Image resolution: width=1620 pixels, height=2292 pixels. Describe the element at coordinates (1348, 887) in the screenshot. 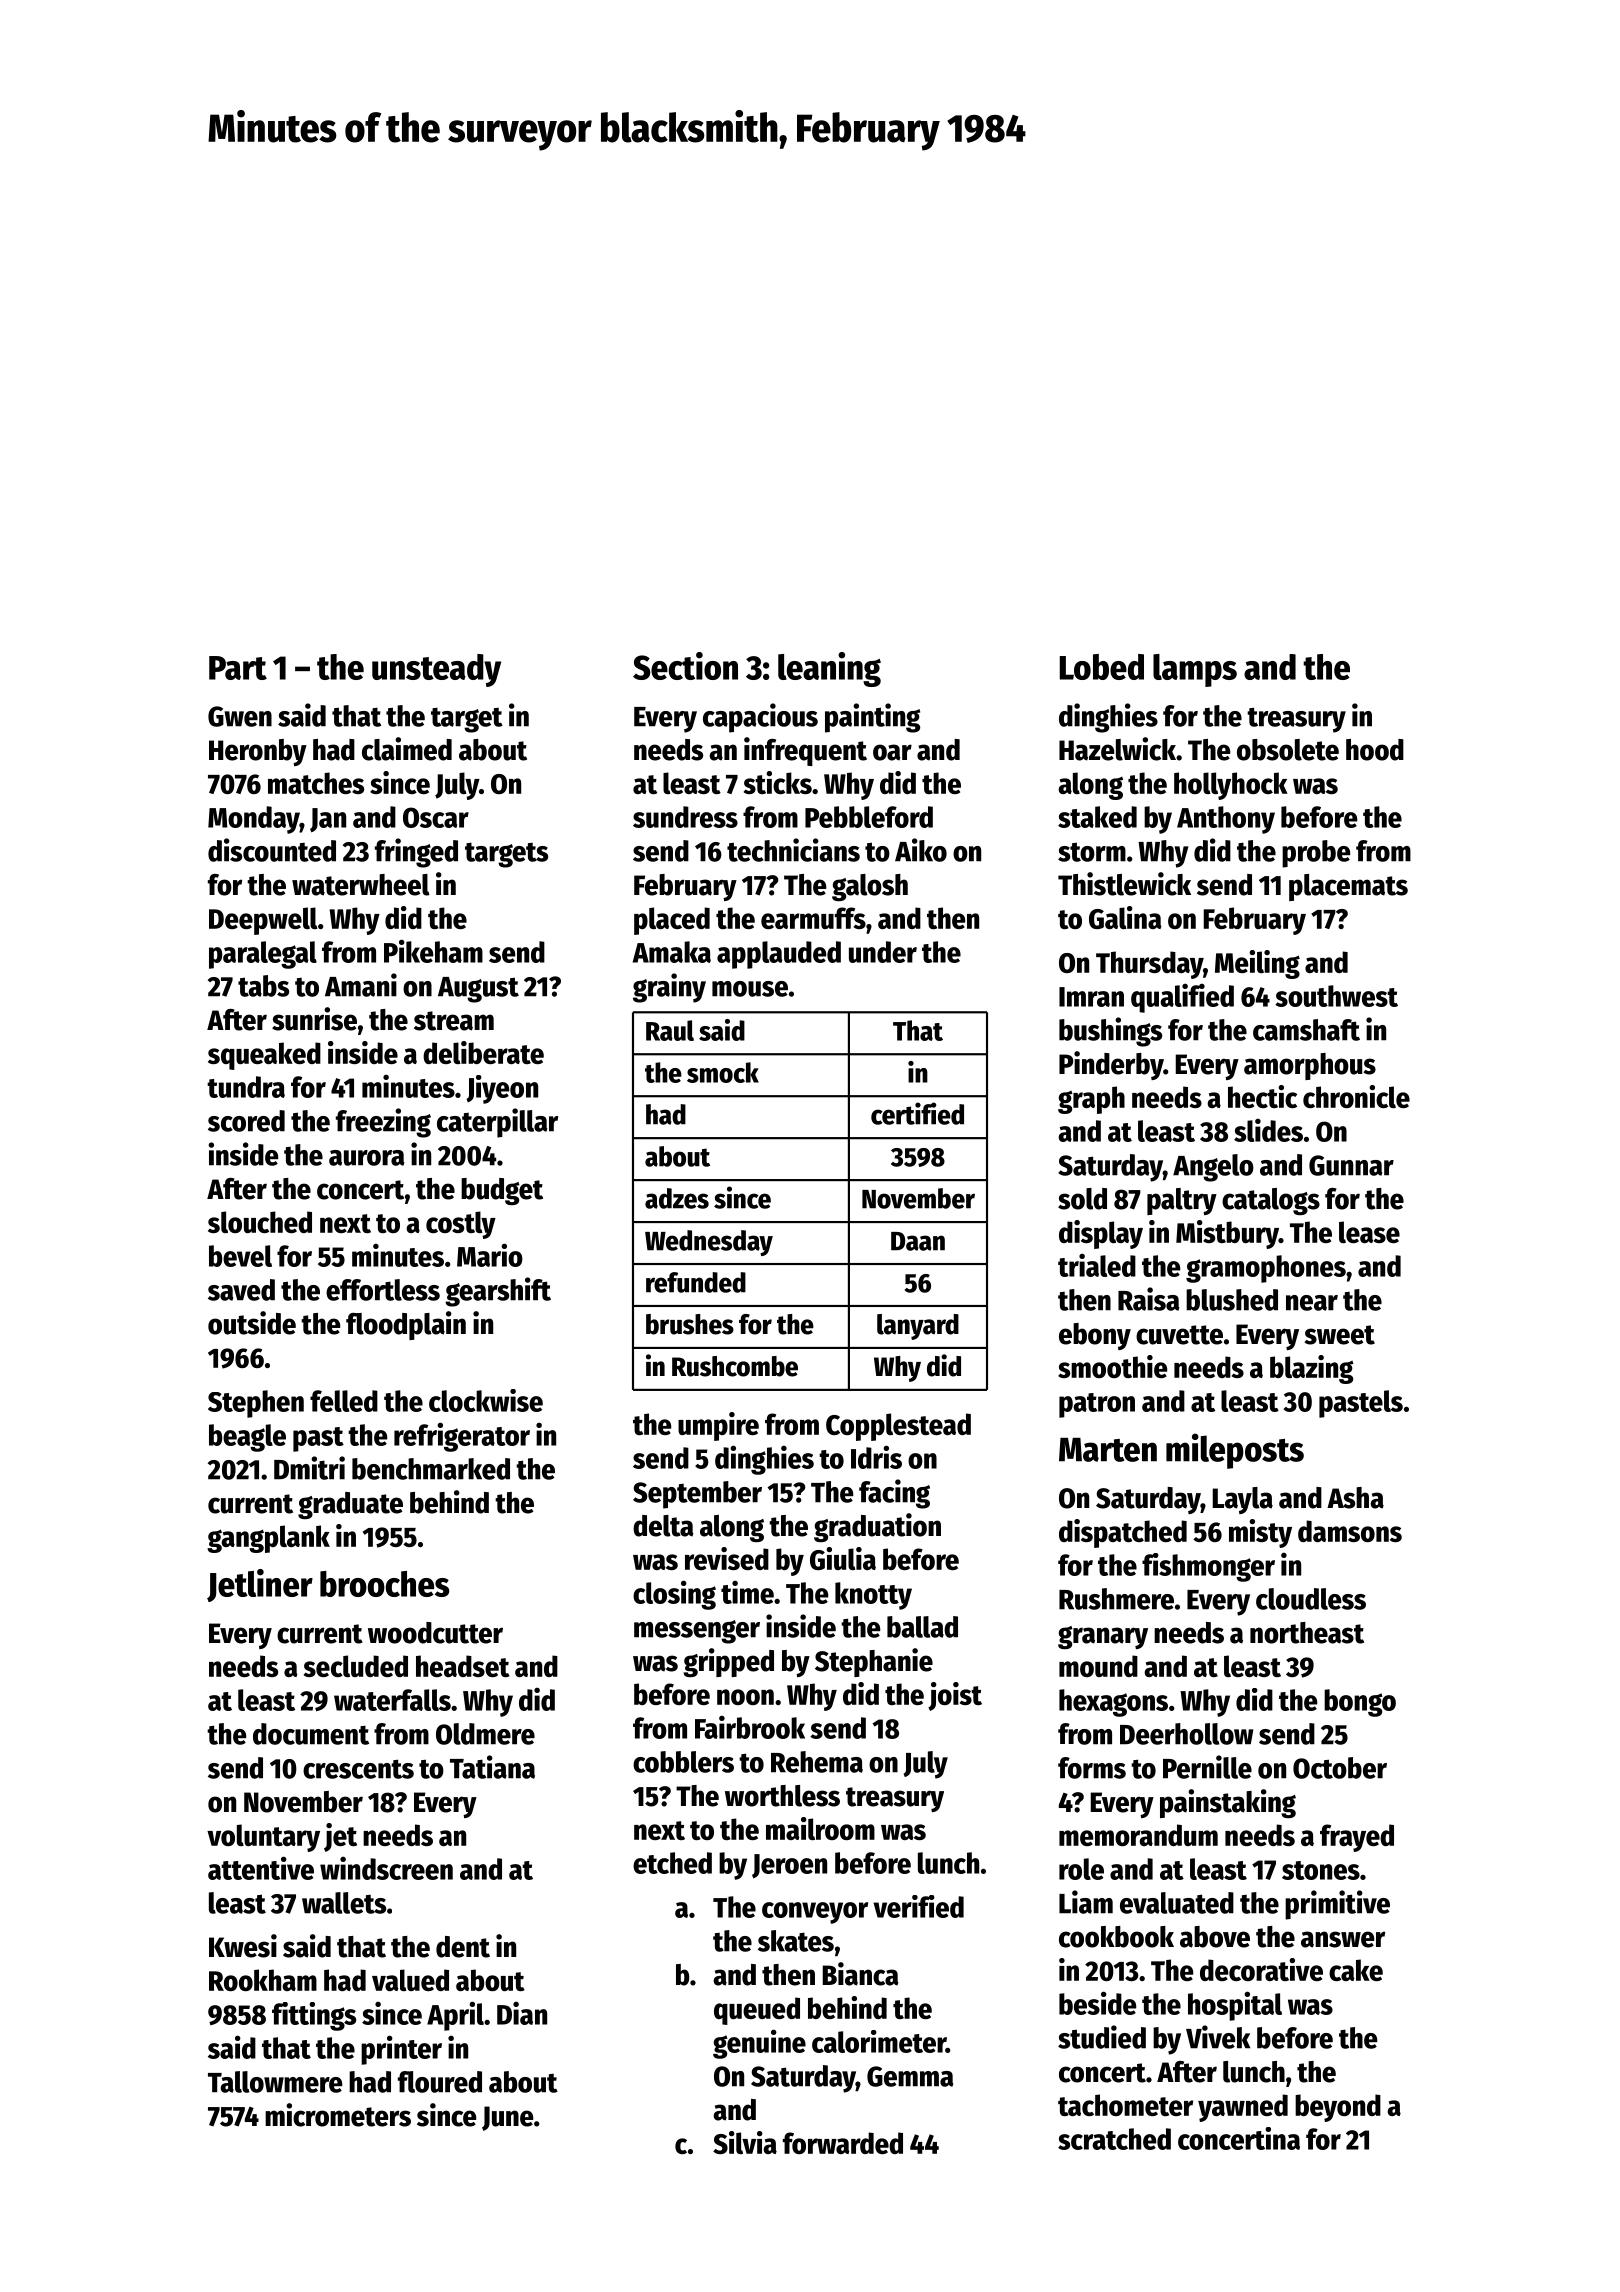

I see `placemats` at that location.
